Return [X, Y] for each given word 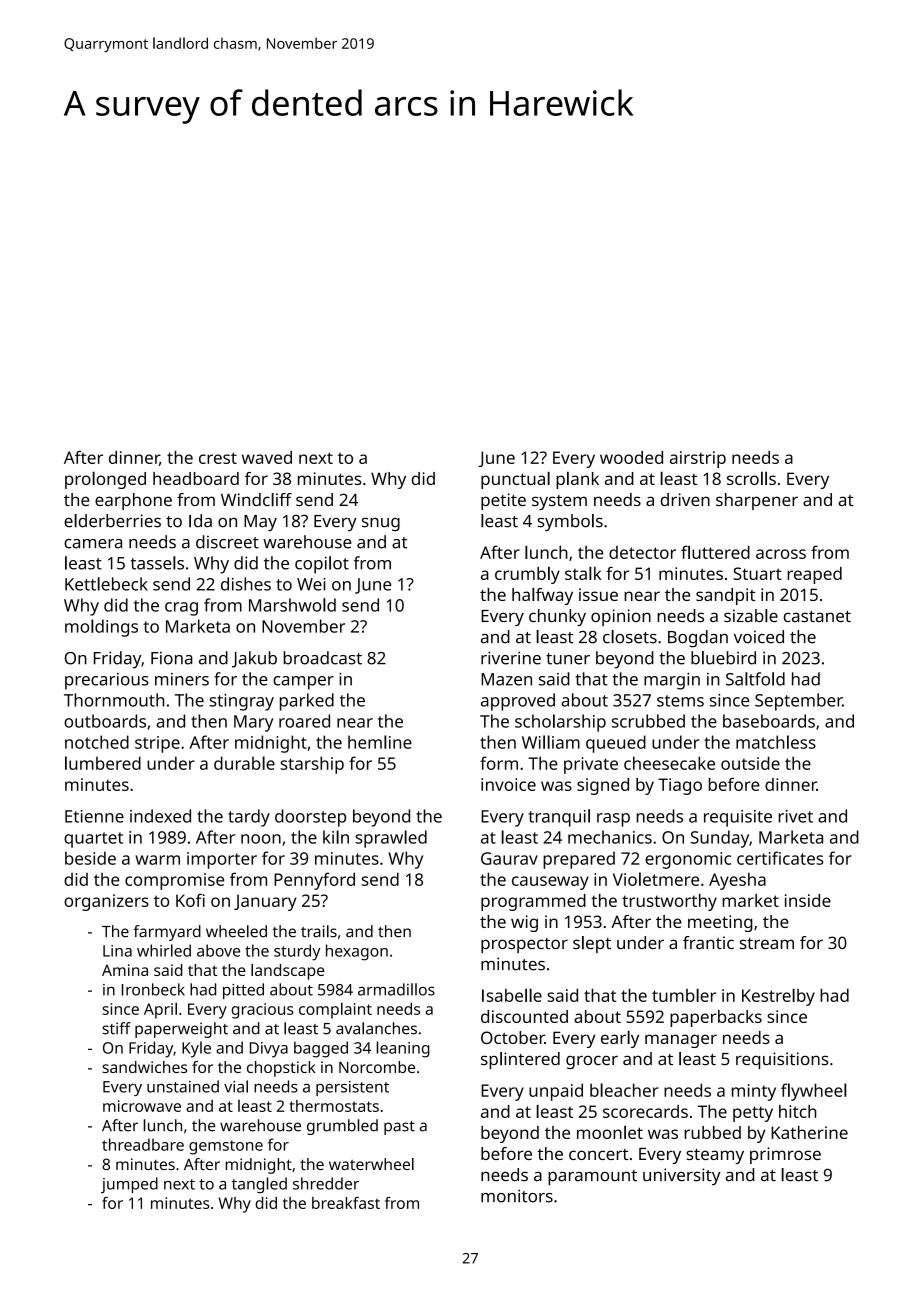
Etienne [94, 816]
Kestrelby [778, 997]
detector [642, 552]
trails [319, 931]
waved [267, 457]
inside [808, 900]
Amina [125, 970]
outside [750, 763]
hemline [380, 742]
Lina [117, 951]
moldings [101, 628]
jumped [129, 1185]
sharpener [757, 501]
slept [592, 944]
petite [503, 501]
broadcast [323, 658]
